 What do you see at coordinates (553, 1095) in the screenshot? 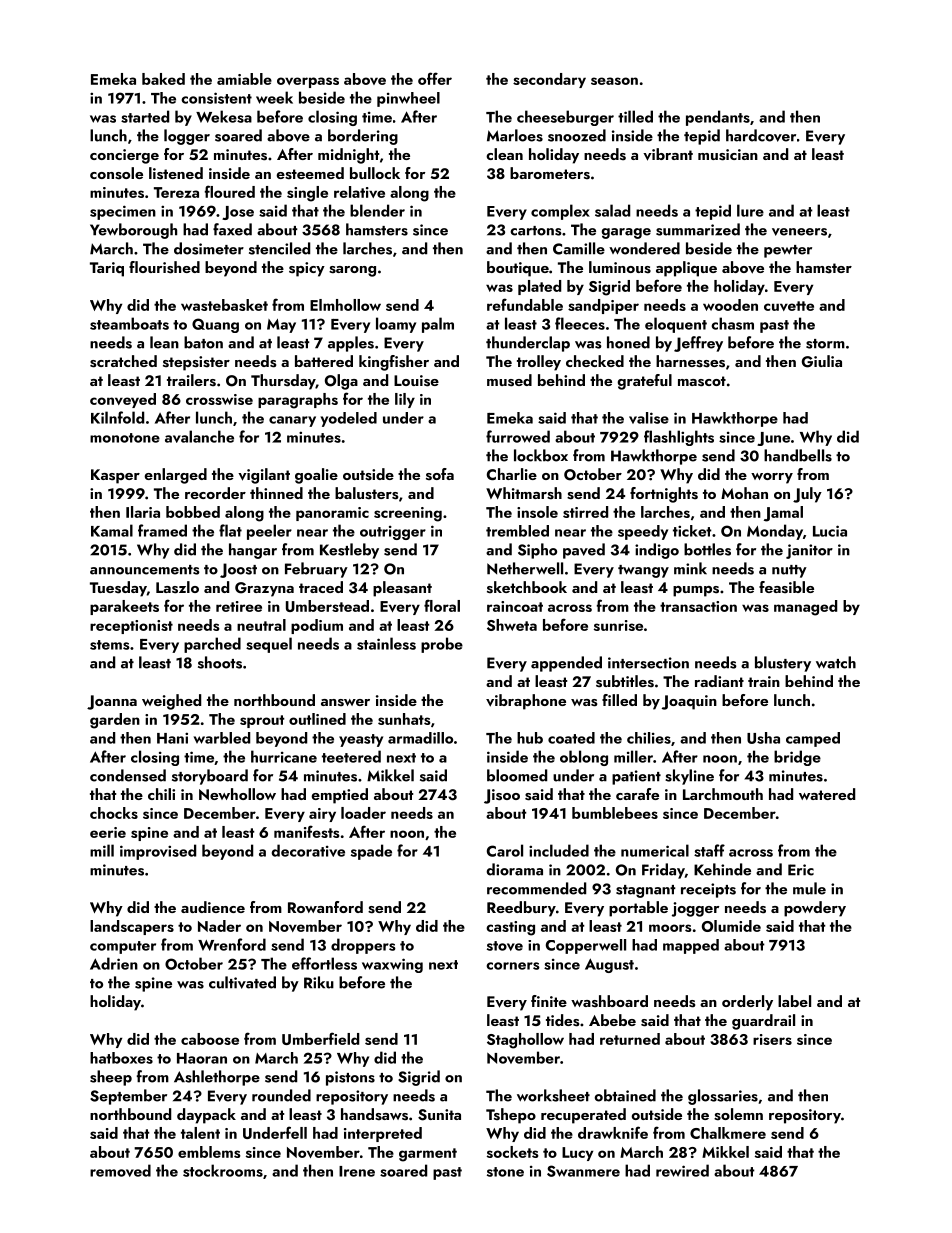
I see `worksheet` at bounding box center [553, 1095].
